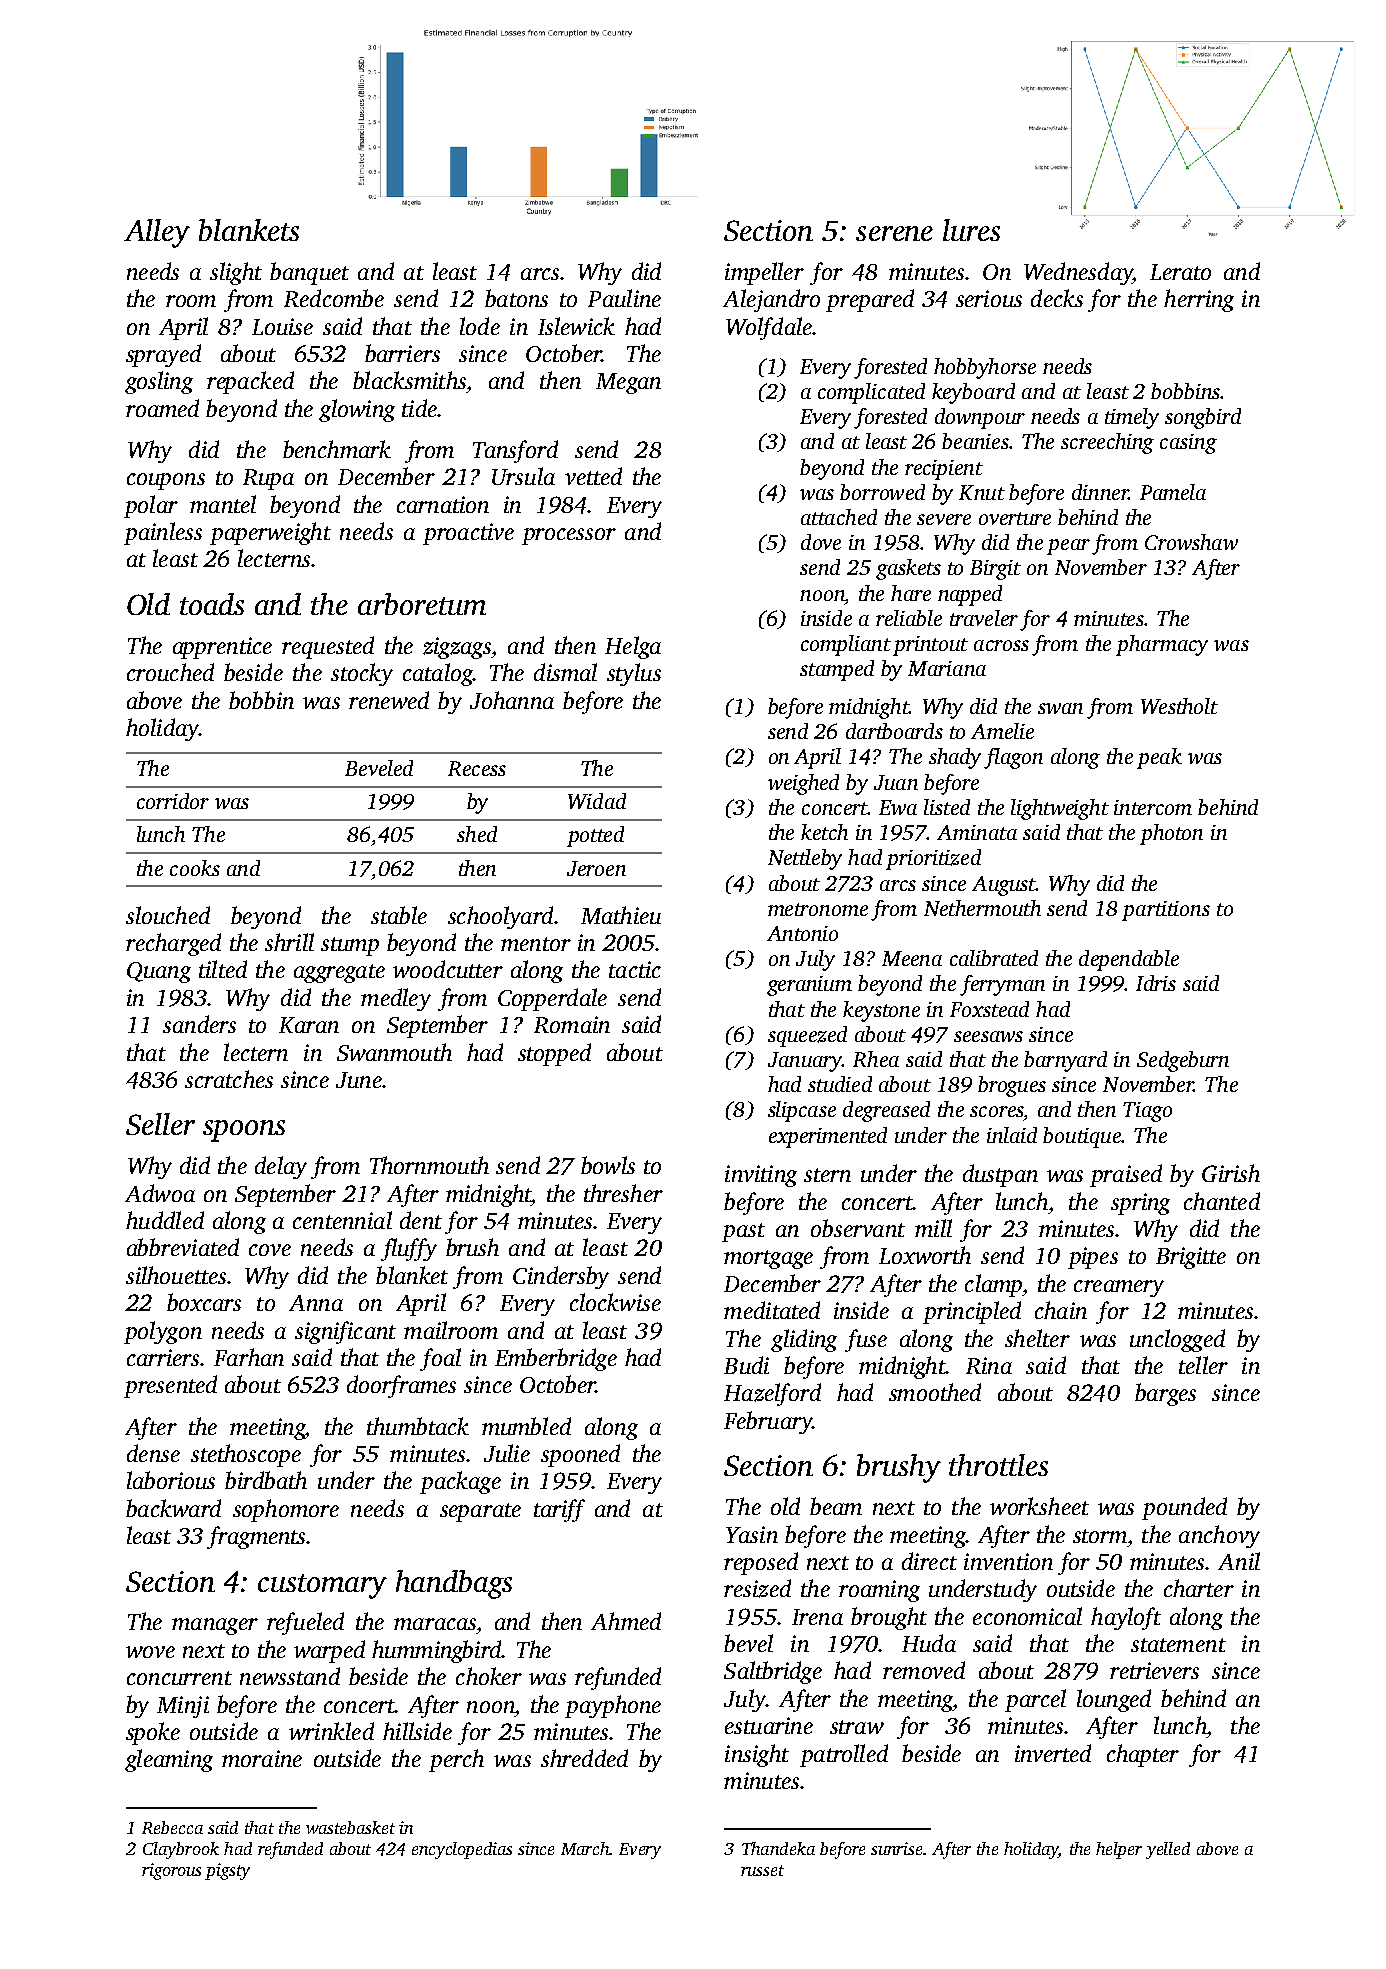 This image has width=1386, height=1969. I want to click on cooks, so click(195, 868).
